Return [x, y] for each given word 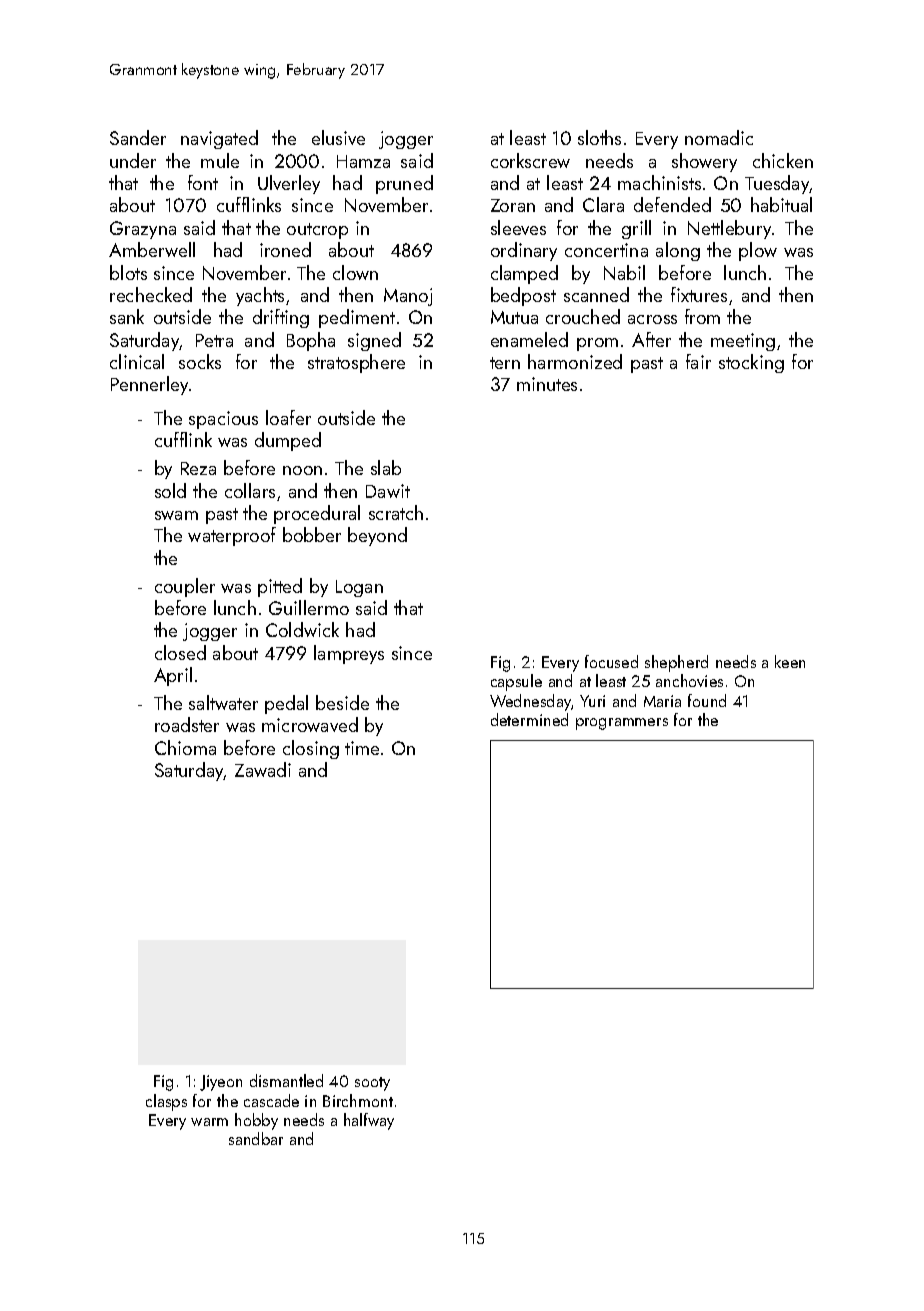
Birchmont [358, 1100]
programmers [622, 724]
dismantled [286, 1080]
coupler [185, 587]
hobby [256, 1121]
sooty [372, 1084]
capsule [516, 682]
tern [505, 363]
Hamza [363, 161]
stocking [751, 363]
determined [529, 719]
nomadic [719, 137]
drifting [281, 318]
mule [220, 160]
